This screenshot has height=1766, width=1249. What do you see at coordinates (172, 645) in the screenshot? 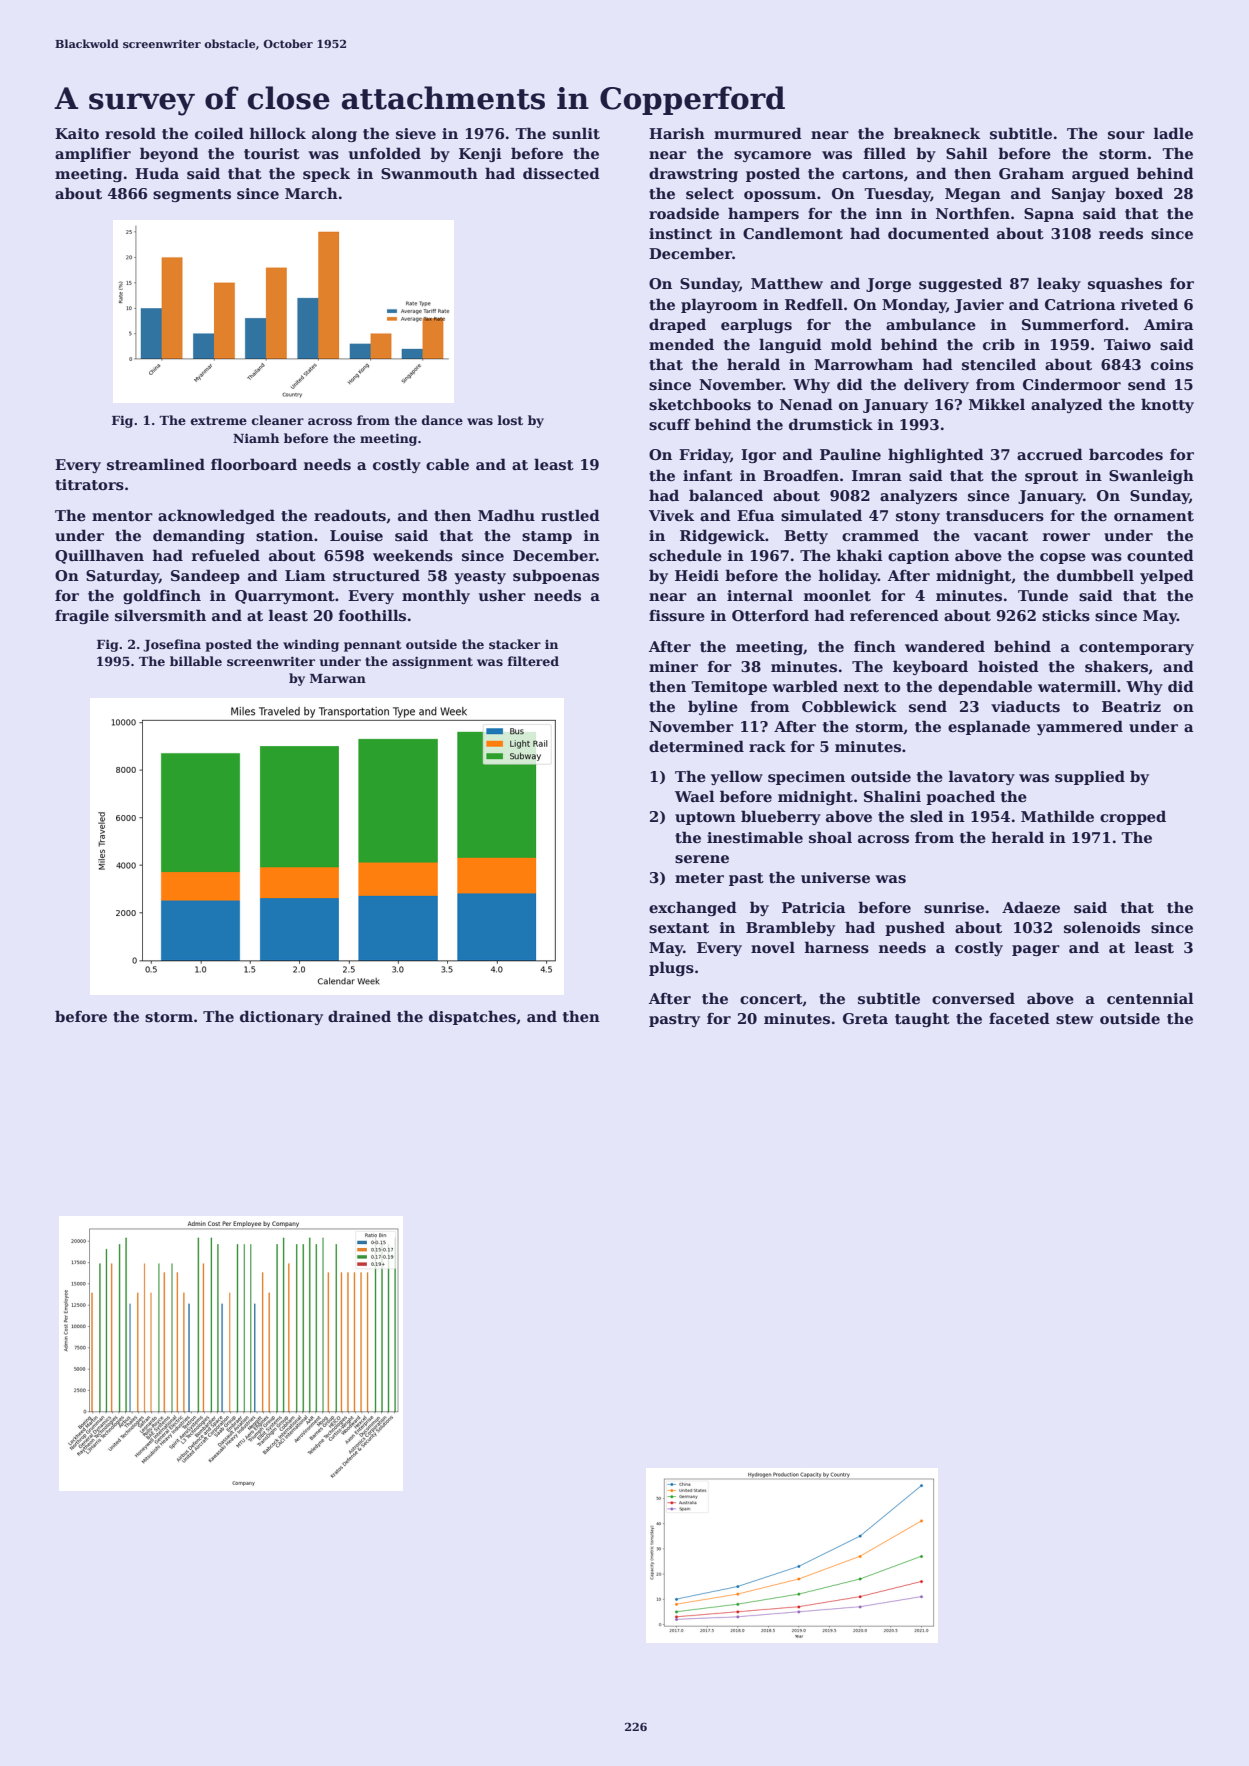
I see `Josefina` at bounding box center [172, 645].
